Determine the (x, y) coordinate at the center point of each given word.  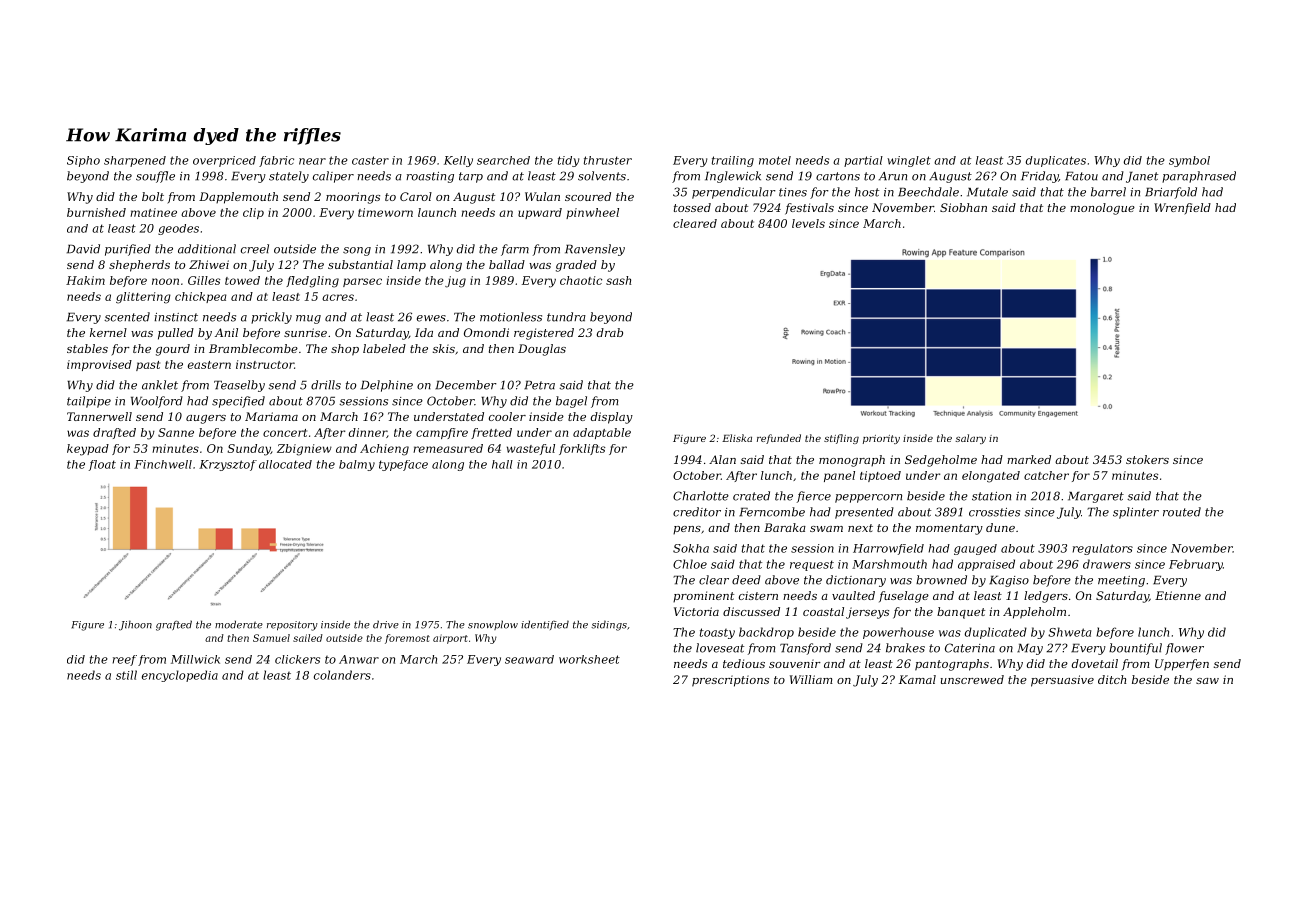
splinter (1136, 513)
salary (970, 439)
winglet (909, 161)
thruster (608, 160)
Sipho (83, 161)
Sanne (176, 432)
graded (576, 266)
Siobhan (963, 207)
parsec (362, 282)
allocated (285, 464)
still (126, 675)
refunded (779, 439)
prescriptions (730, 681)
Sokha (691, 548)
